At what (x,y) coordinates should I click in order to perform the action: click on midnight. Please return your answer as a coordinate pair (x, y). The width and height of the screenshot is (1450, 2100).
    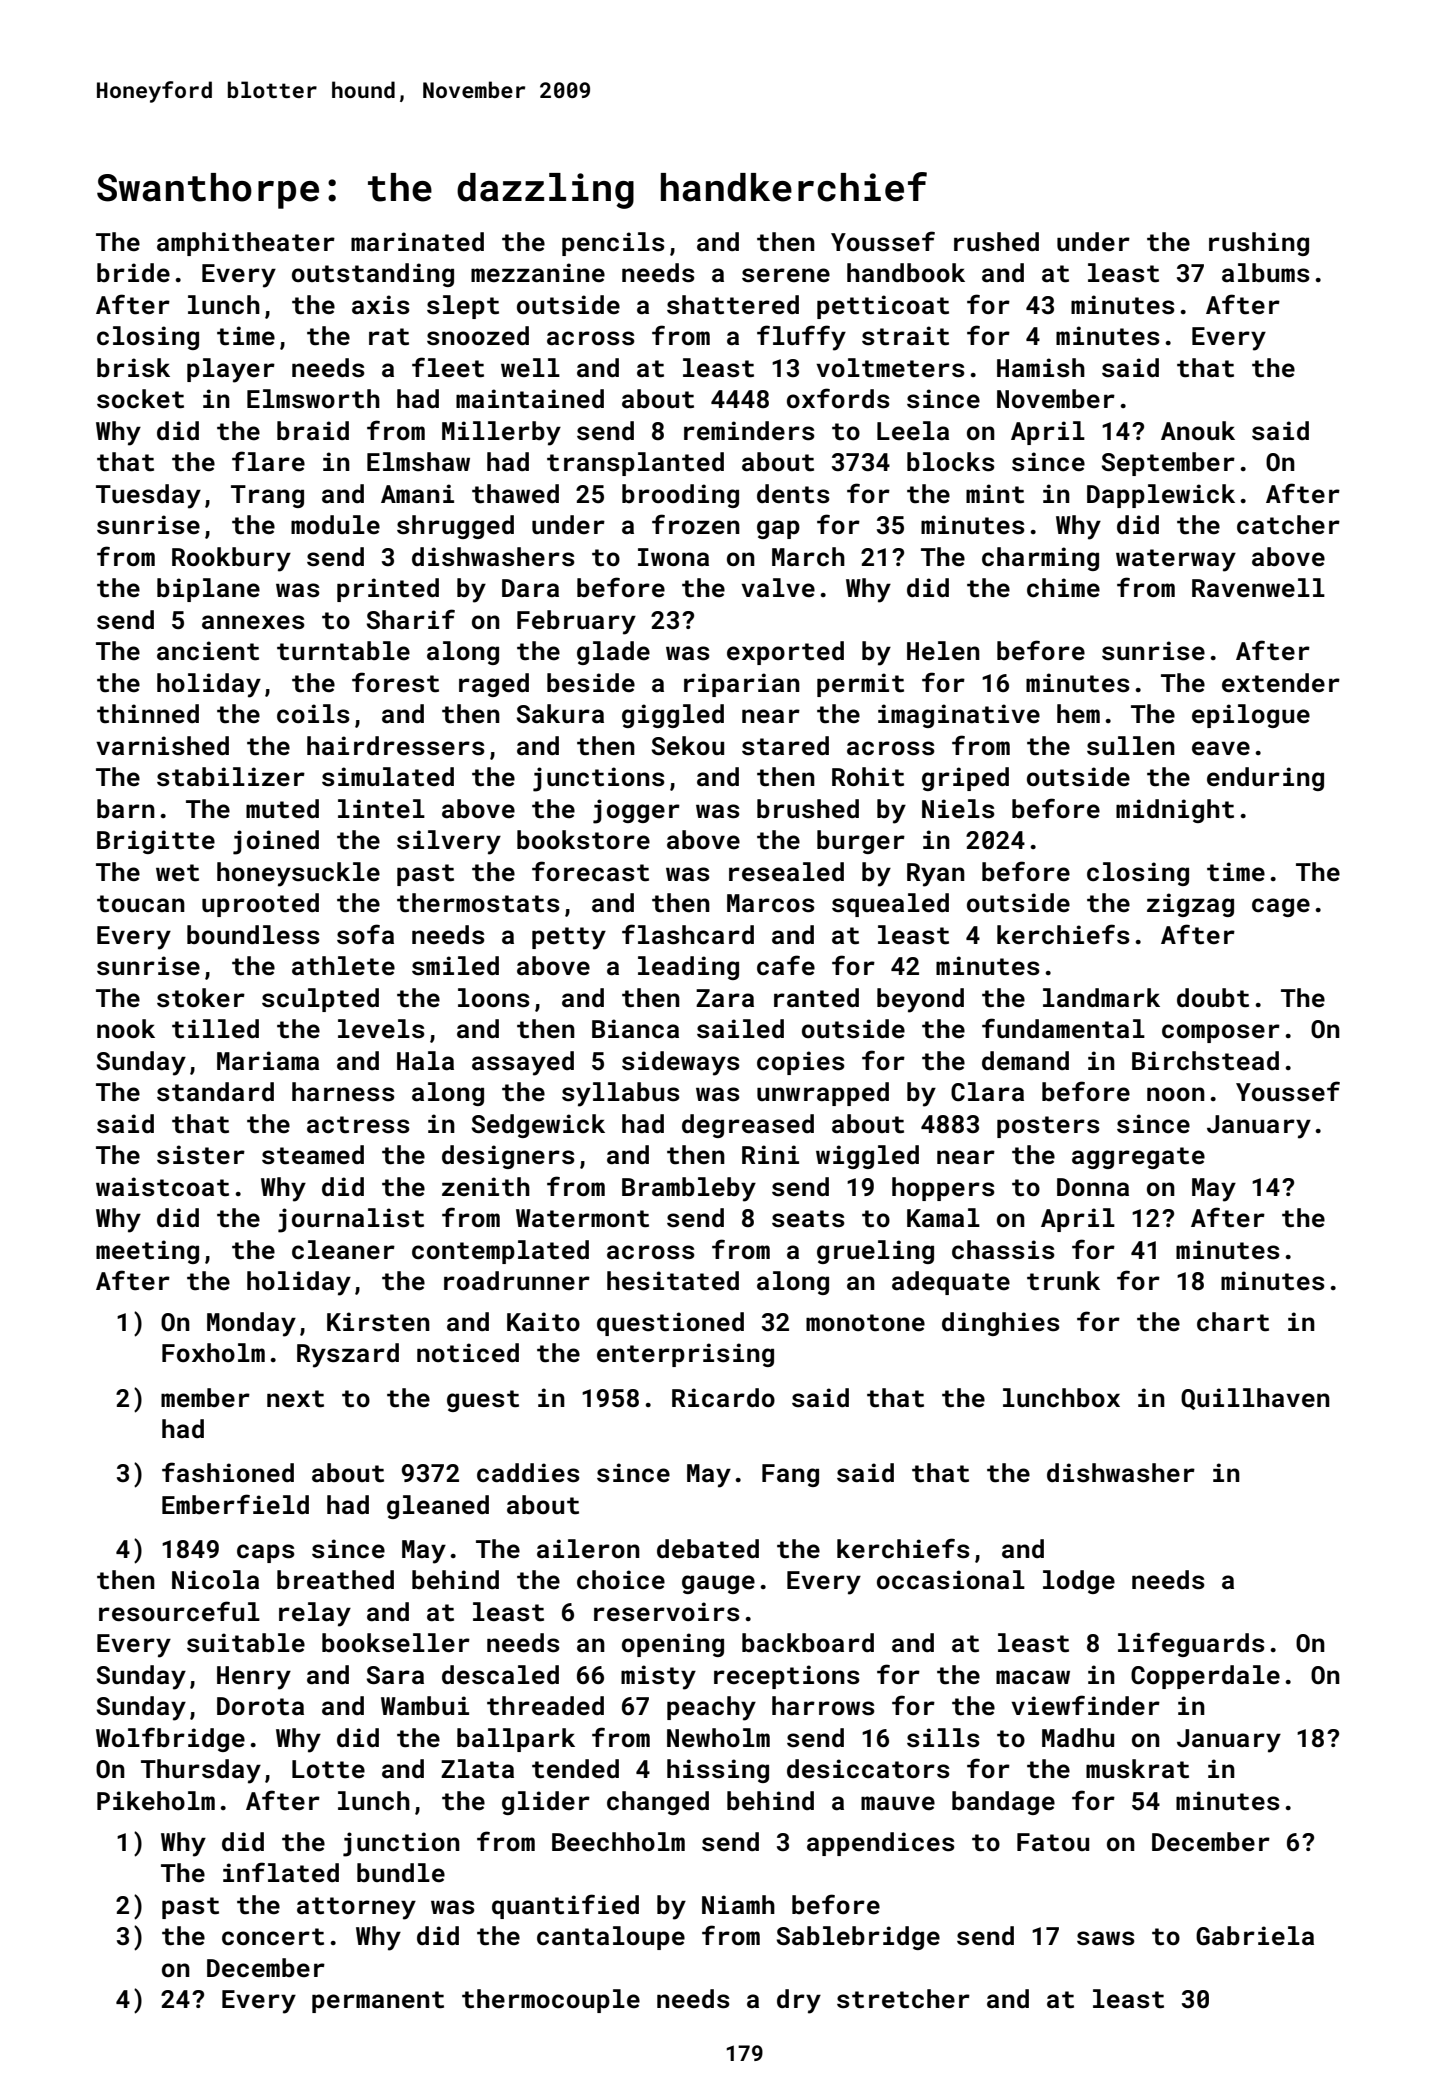
    Looking at the image, I should click on (1175, 811).
